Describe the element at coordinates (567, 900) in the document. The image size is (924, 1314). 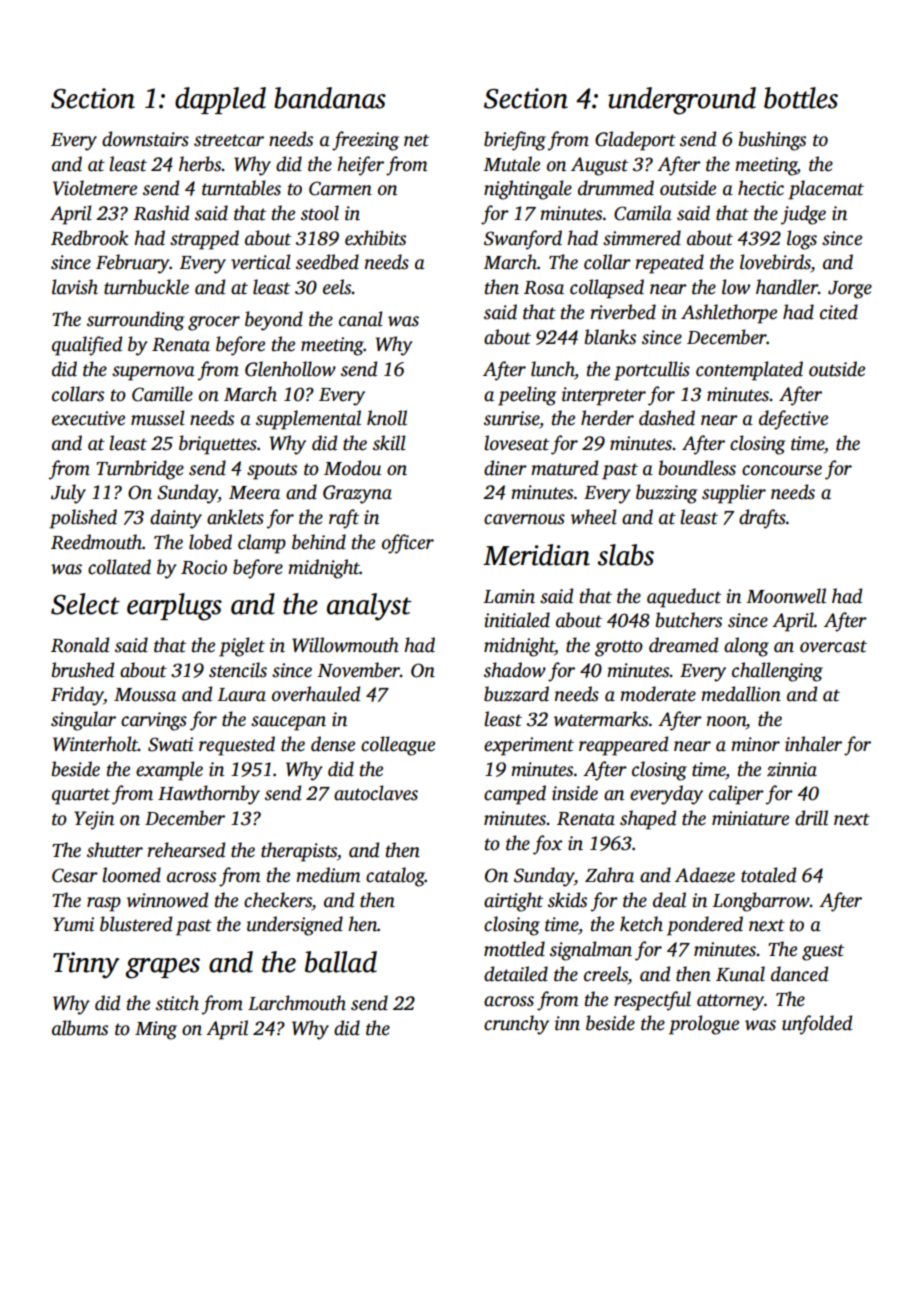
I see `skids` at that location.
